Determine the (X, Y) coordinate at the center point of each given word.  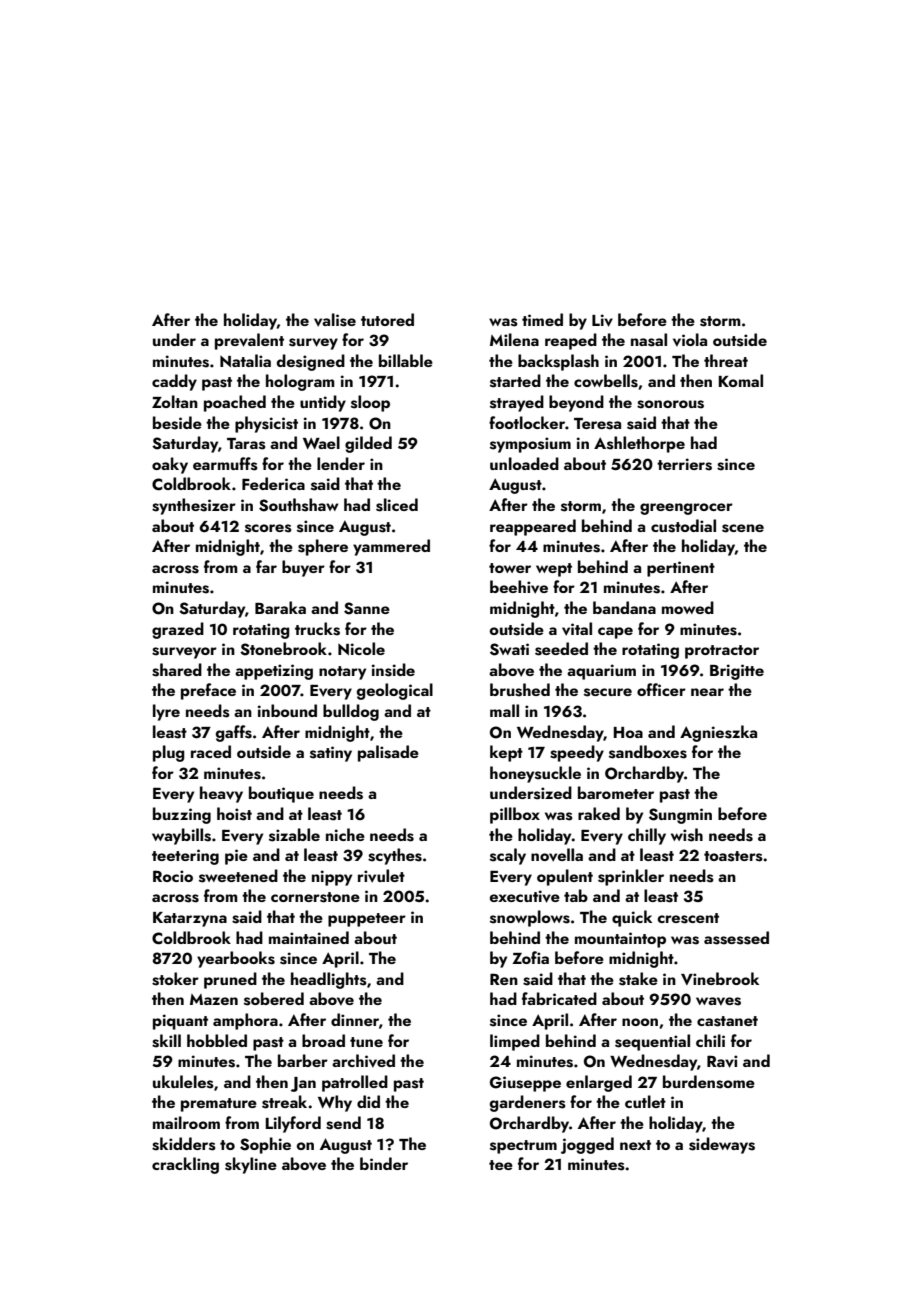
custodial (683, 526)
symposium (530, 445)
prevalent (249, 341)
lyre (166, 712)
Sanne (367, 608)
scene (743, 528)
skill (166, 1041)
